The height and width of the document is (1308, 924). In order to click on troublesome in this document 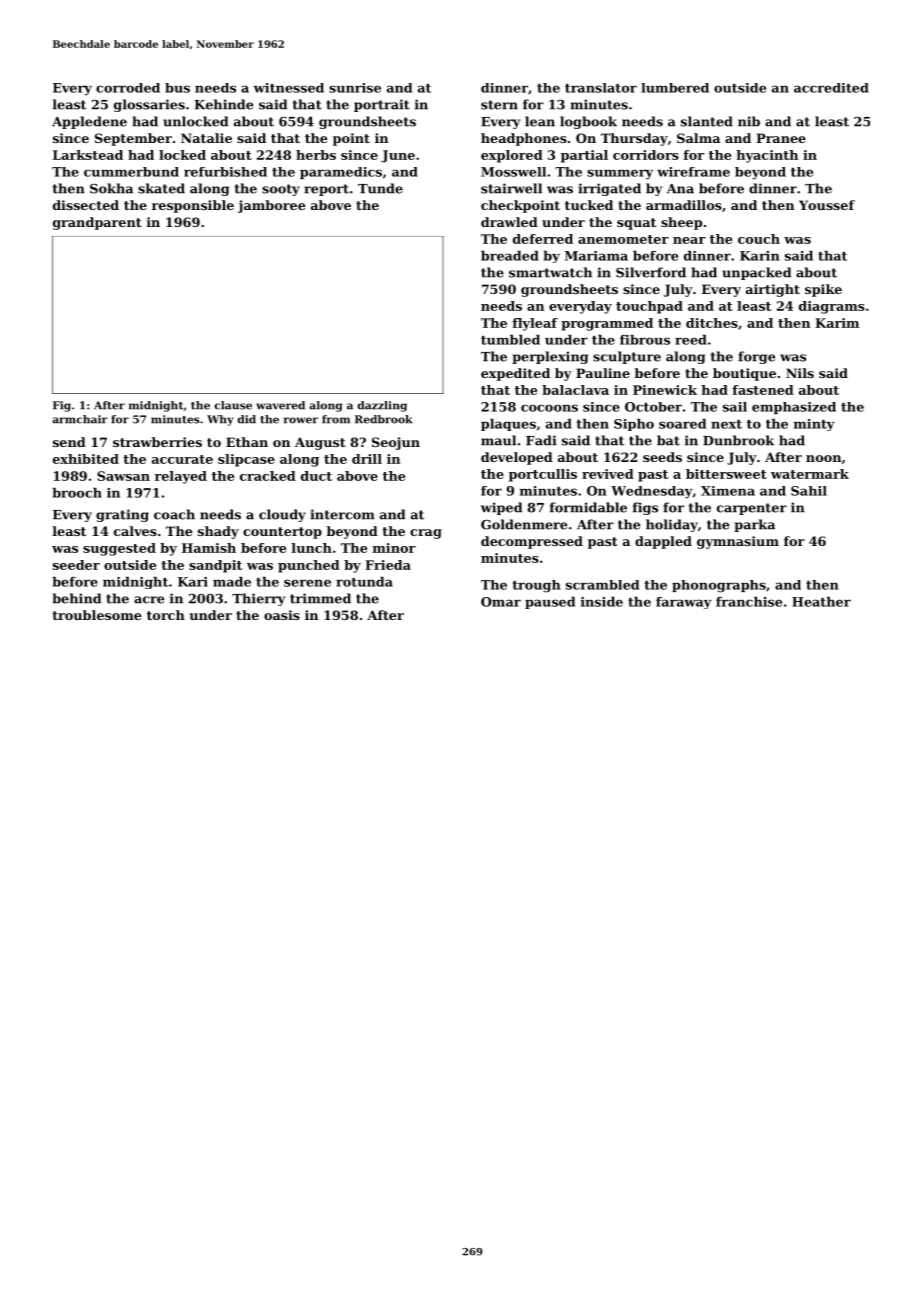, I will do `click(96, 615)`.
